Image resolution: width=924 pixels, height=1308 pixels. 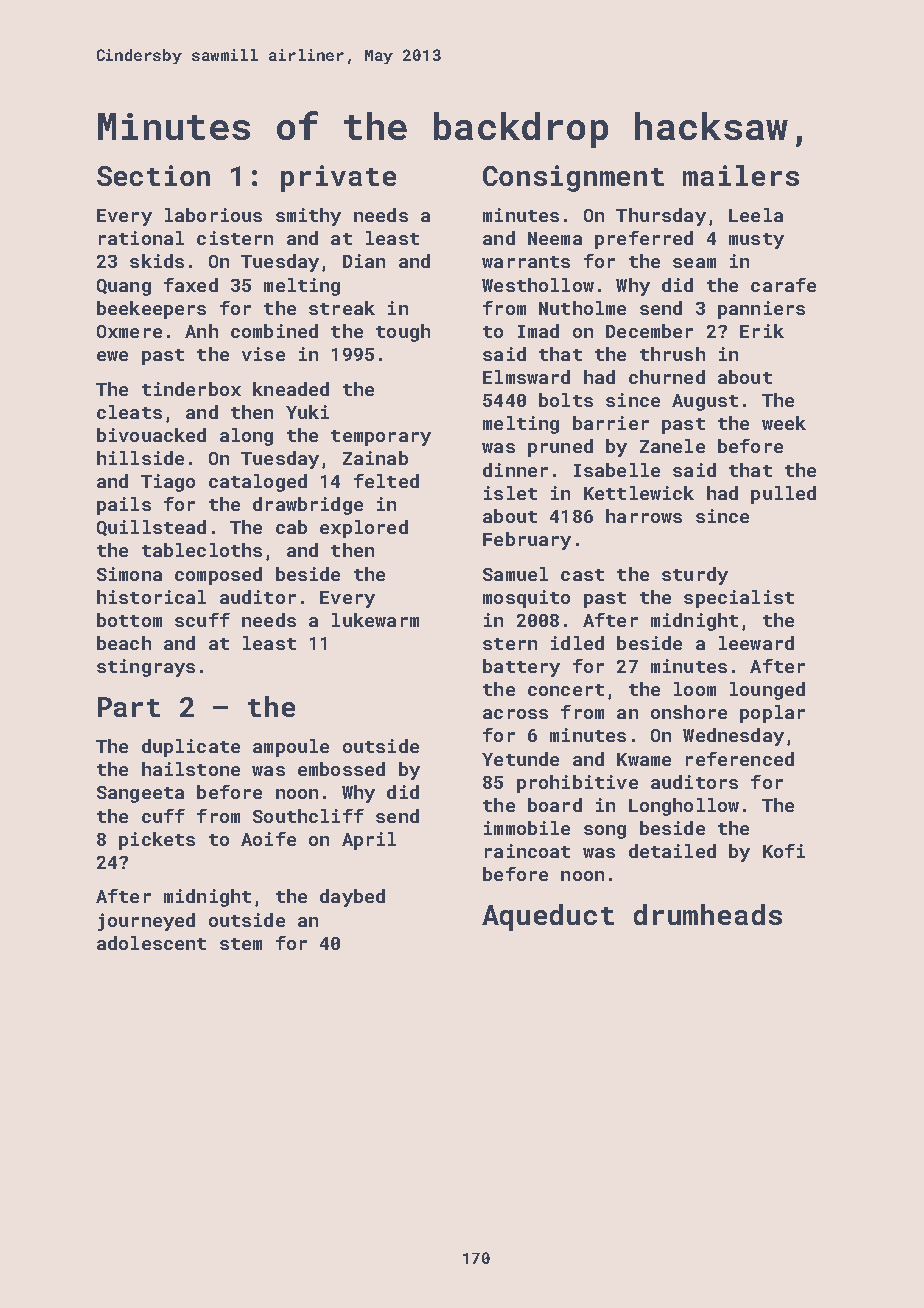 I want to click on across, so click(x=515, y=714).
